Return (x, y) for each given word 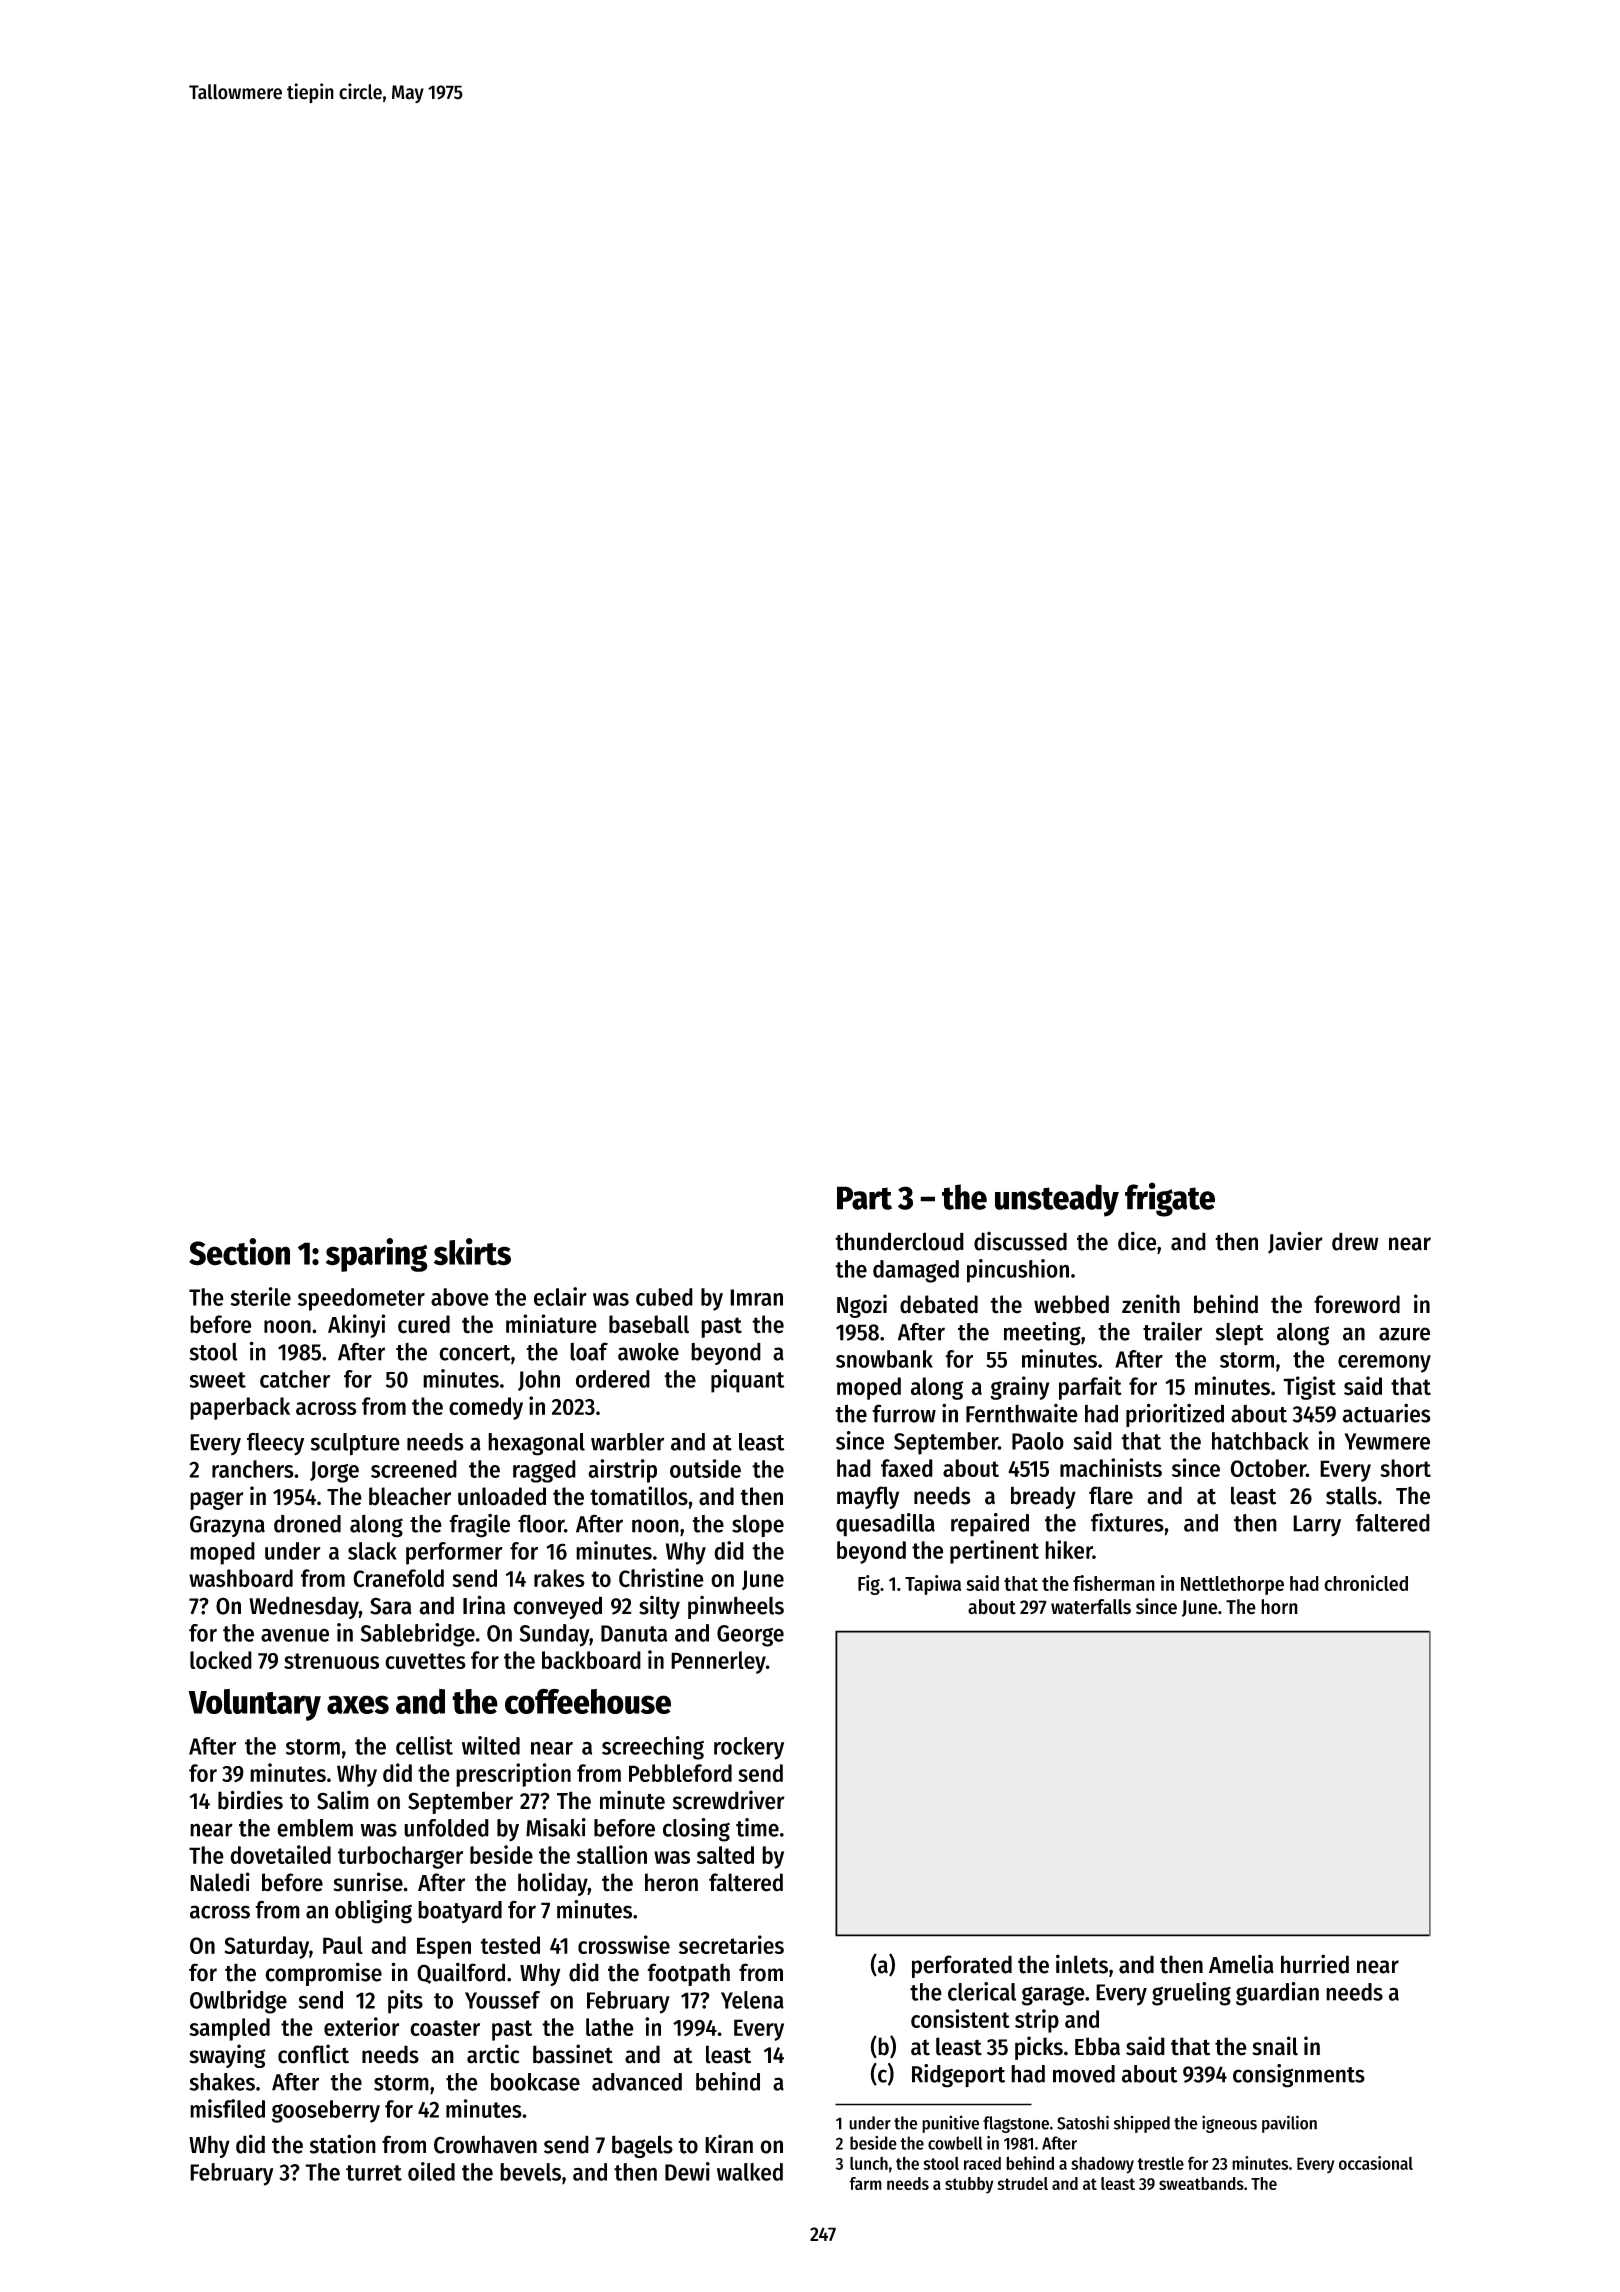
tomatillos (639, 1496)
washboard (241, 1578)
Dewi (687, 2171)
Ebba (1097, 2046)
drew (1355, 1241)
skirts (472, 1252)
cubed (664, 1297)
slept (1240, 1334)
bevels (530, 2172)
